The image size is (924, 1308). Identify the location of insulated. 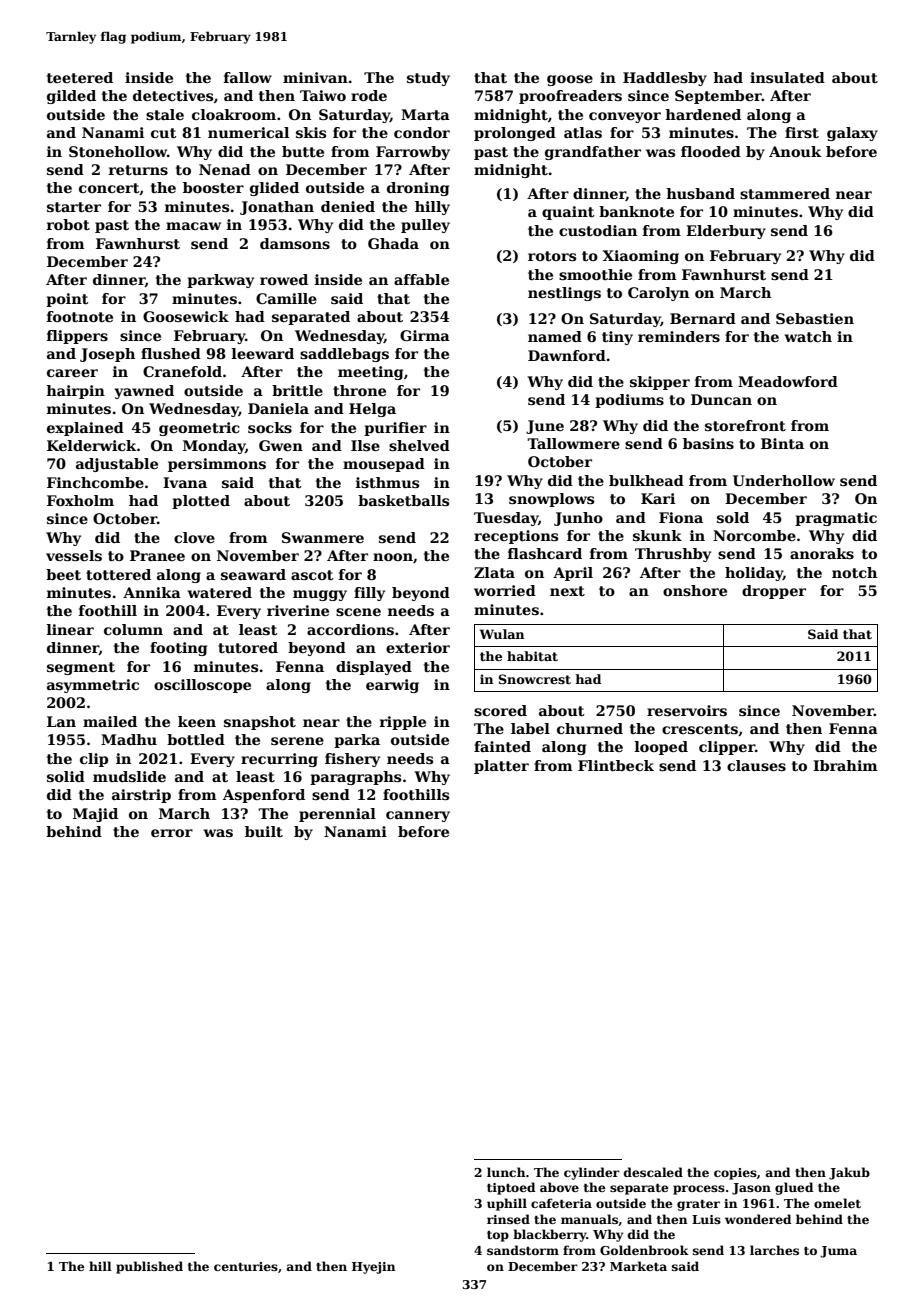
(787, 77).
